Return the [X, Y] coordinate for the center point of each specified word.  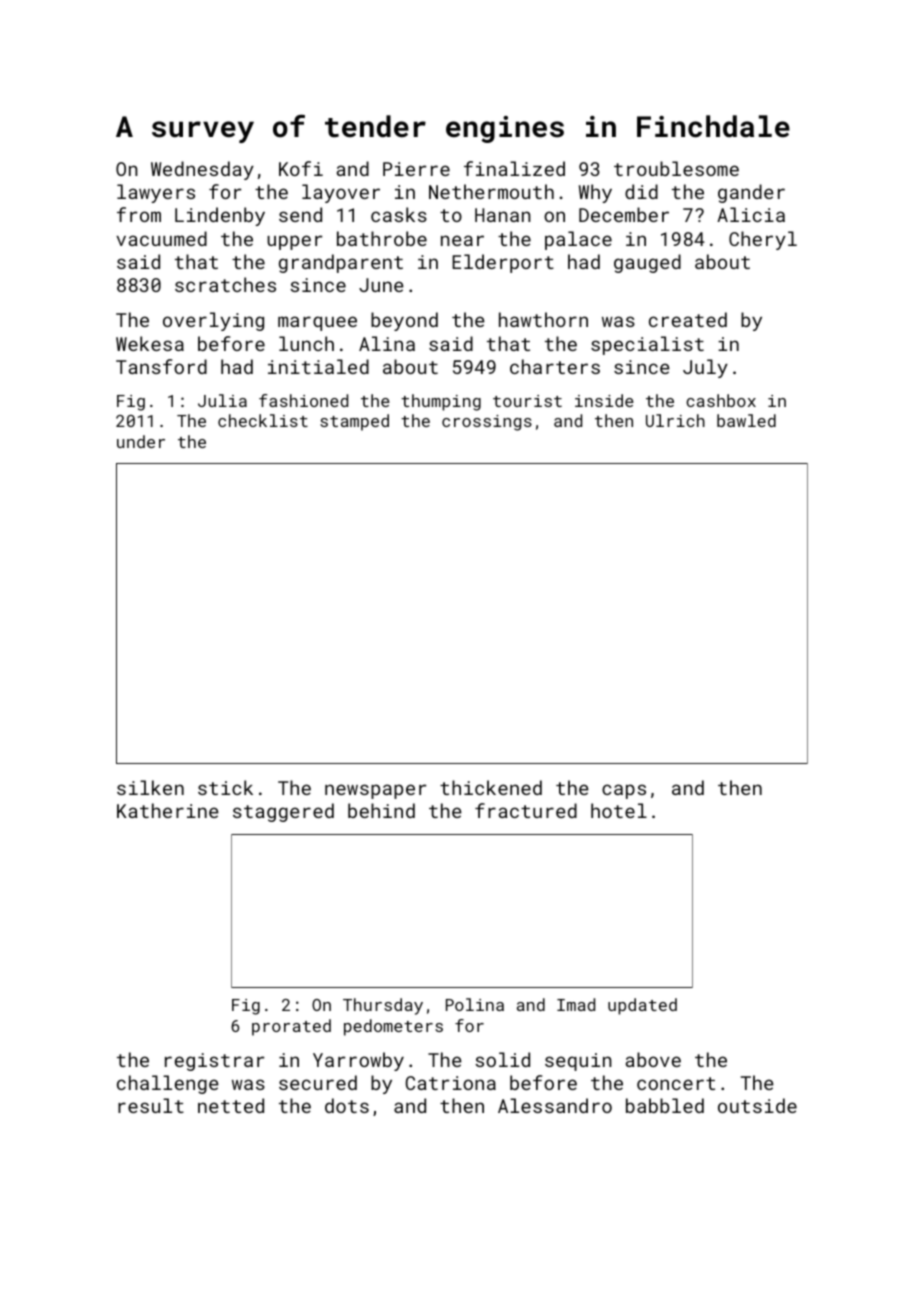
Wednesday [202, 170]
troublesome [676, 168]
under [141, 441]
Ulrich [675, 420]
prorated [291, 1027]
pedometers [393, 1027]
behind [381, 810]
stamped [354, 422]
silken [150, 787]
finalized [514, 168]
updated [642, 1006]
